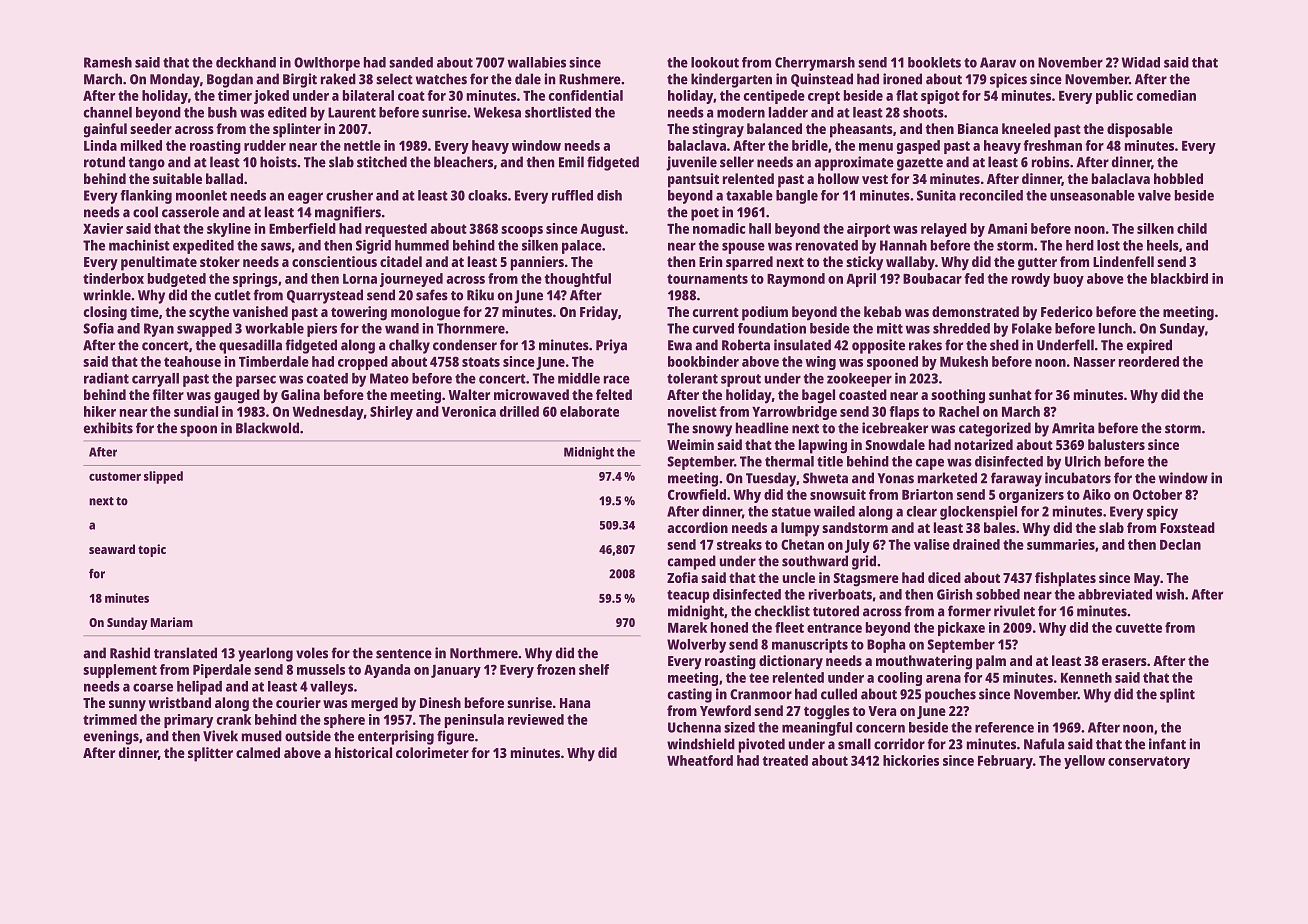 The image size is (1308, 924). What do you see at coordinates (1108, 245) in the image?
I see `lost` at bounding box center [1108, 245].
